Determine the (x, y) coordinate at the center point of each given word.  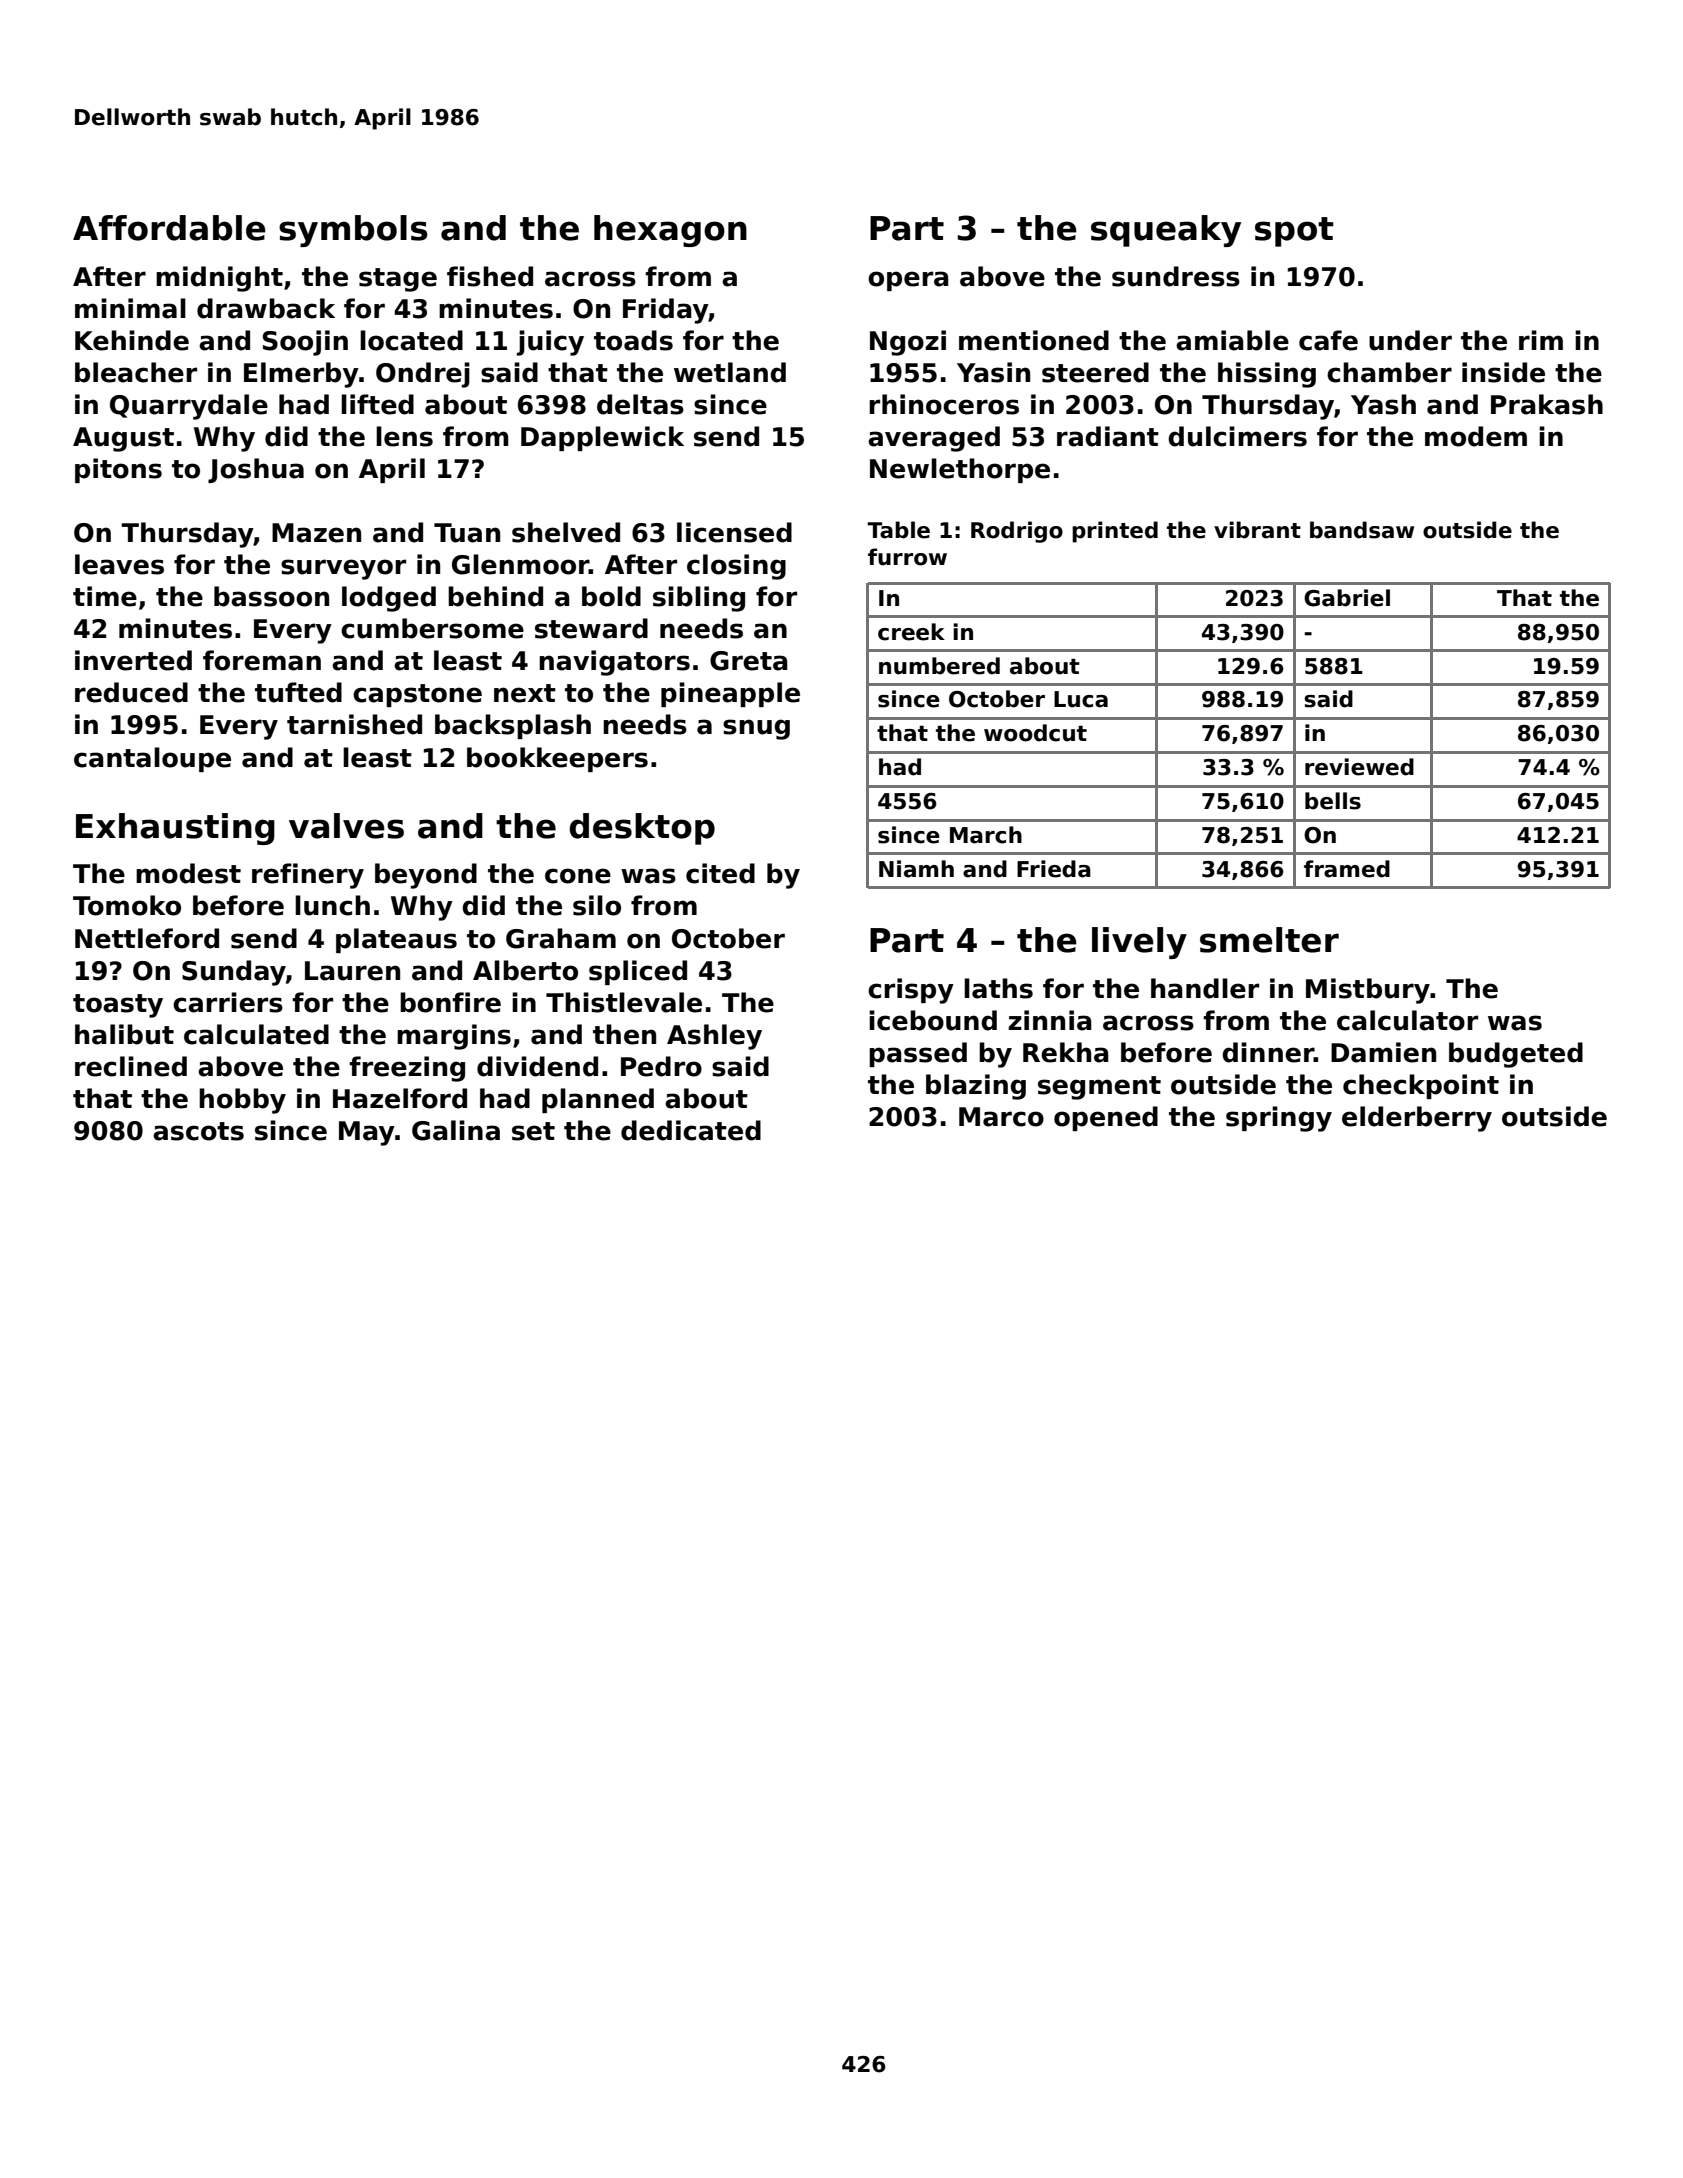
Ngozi (908, 343)
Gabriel (1347, 598)
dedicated (691, 1130)
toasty (118, 1006)
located (411, 340)
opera (908, 281)
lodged (389, 599)
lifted (377, 404)
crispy (911, 991)
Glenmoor (520, 564)
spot (1294, 232)
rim (1541, 340)
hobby (242, 1101)
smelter (1269, 940)
